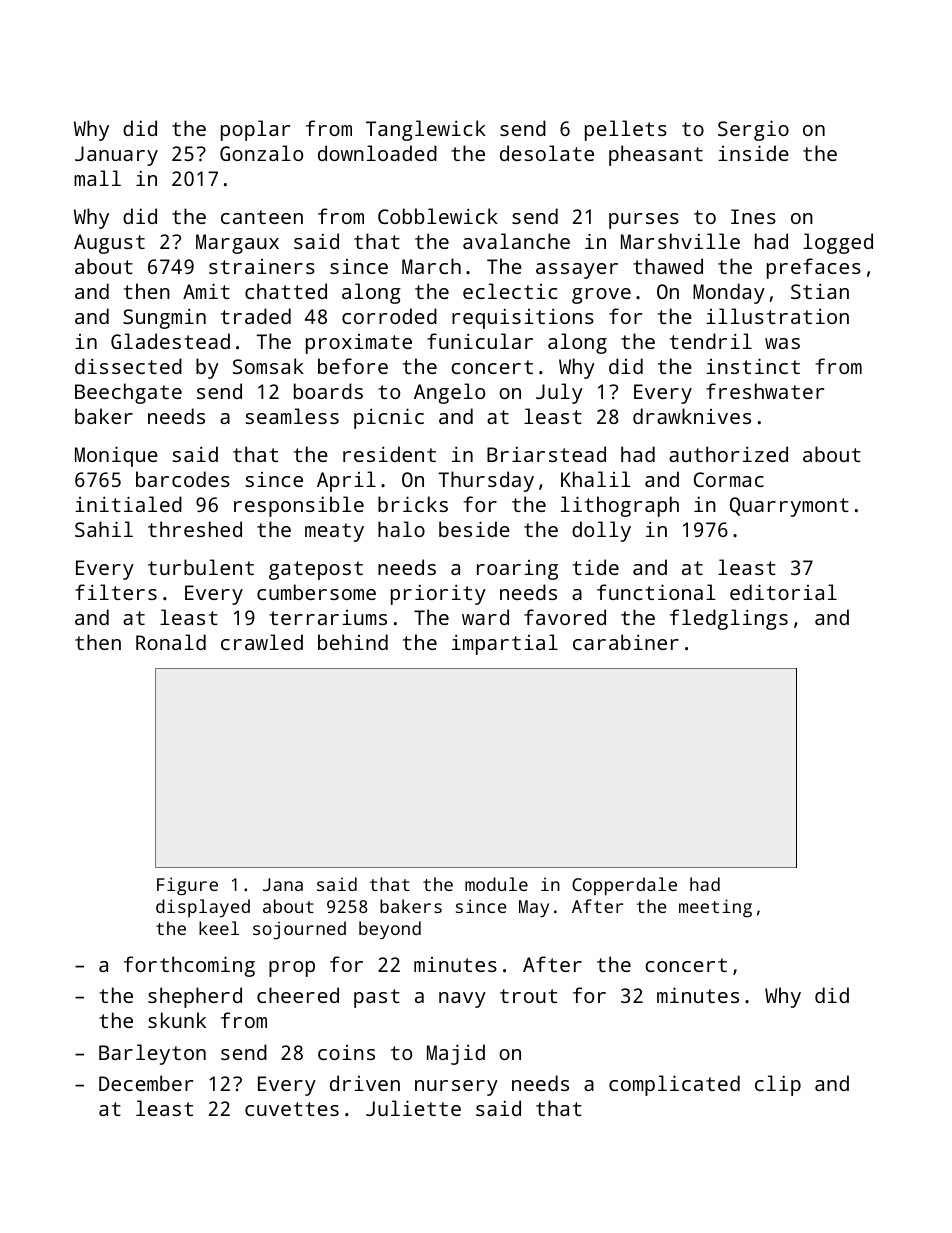  What do you see at coordinates (626, 130) in the document?
I see `pellets` at bounding box center [626, 130].
